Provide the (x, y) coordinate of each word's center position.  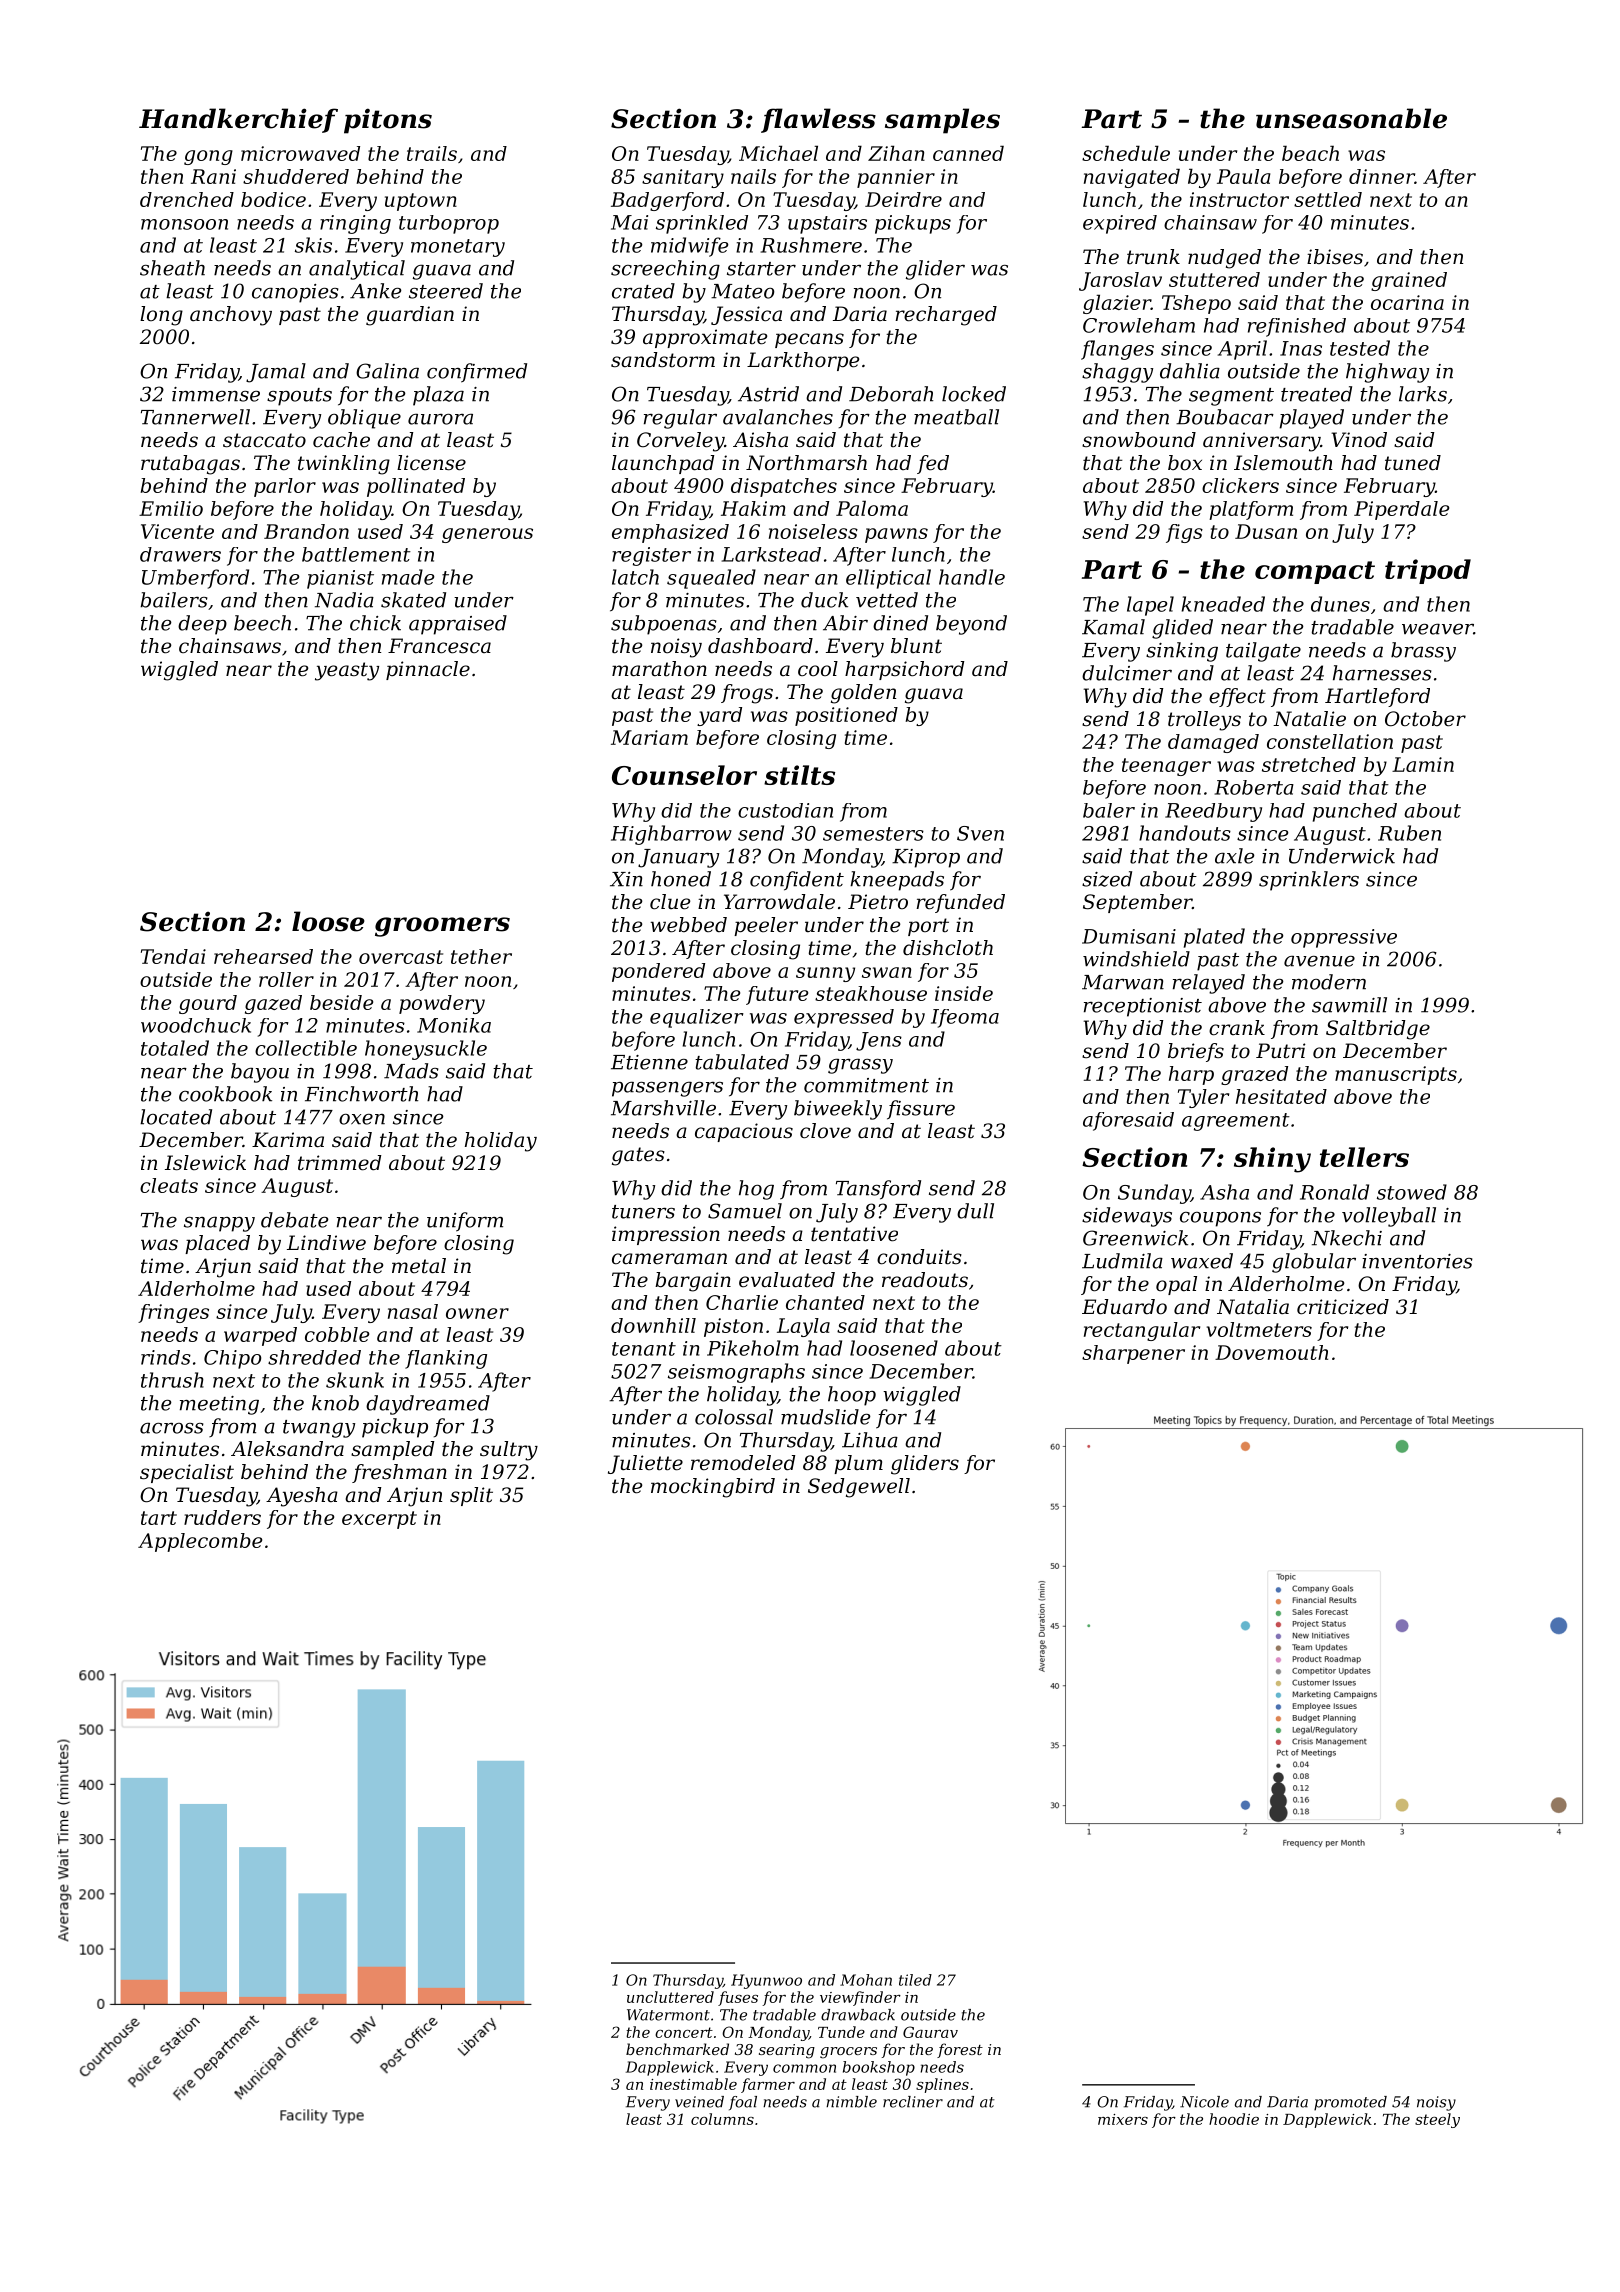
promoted (1350, 2103)
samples (942, 121)
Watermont (668, 2015)
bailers (174, 600)
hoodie (1234, 2119)
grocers (848, 2053)
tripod (1428, 571)
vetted (887, 600)
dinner (1382, 176)
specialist (187, 1473)
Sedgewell (859, 1488)
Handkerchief (238, 120)
